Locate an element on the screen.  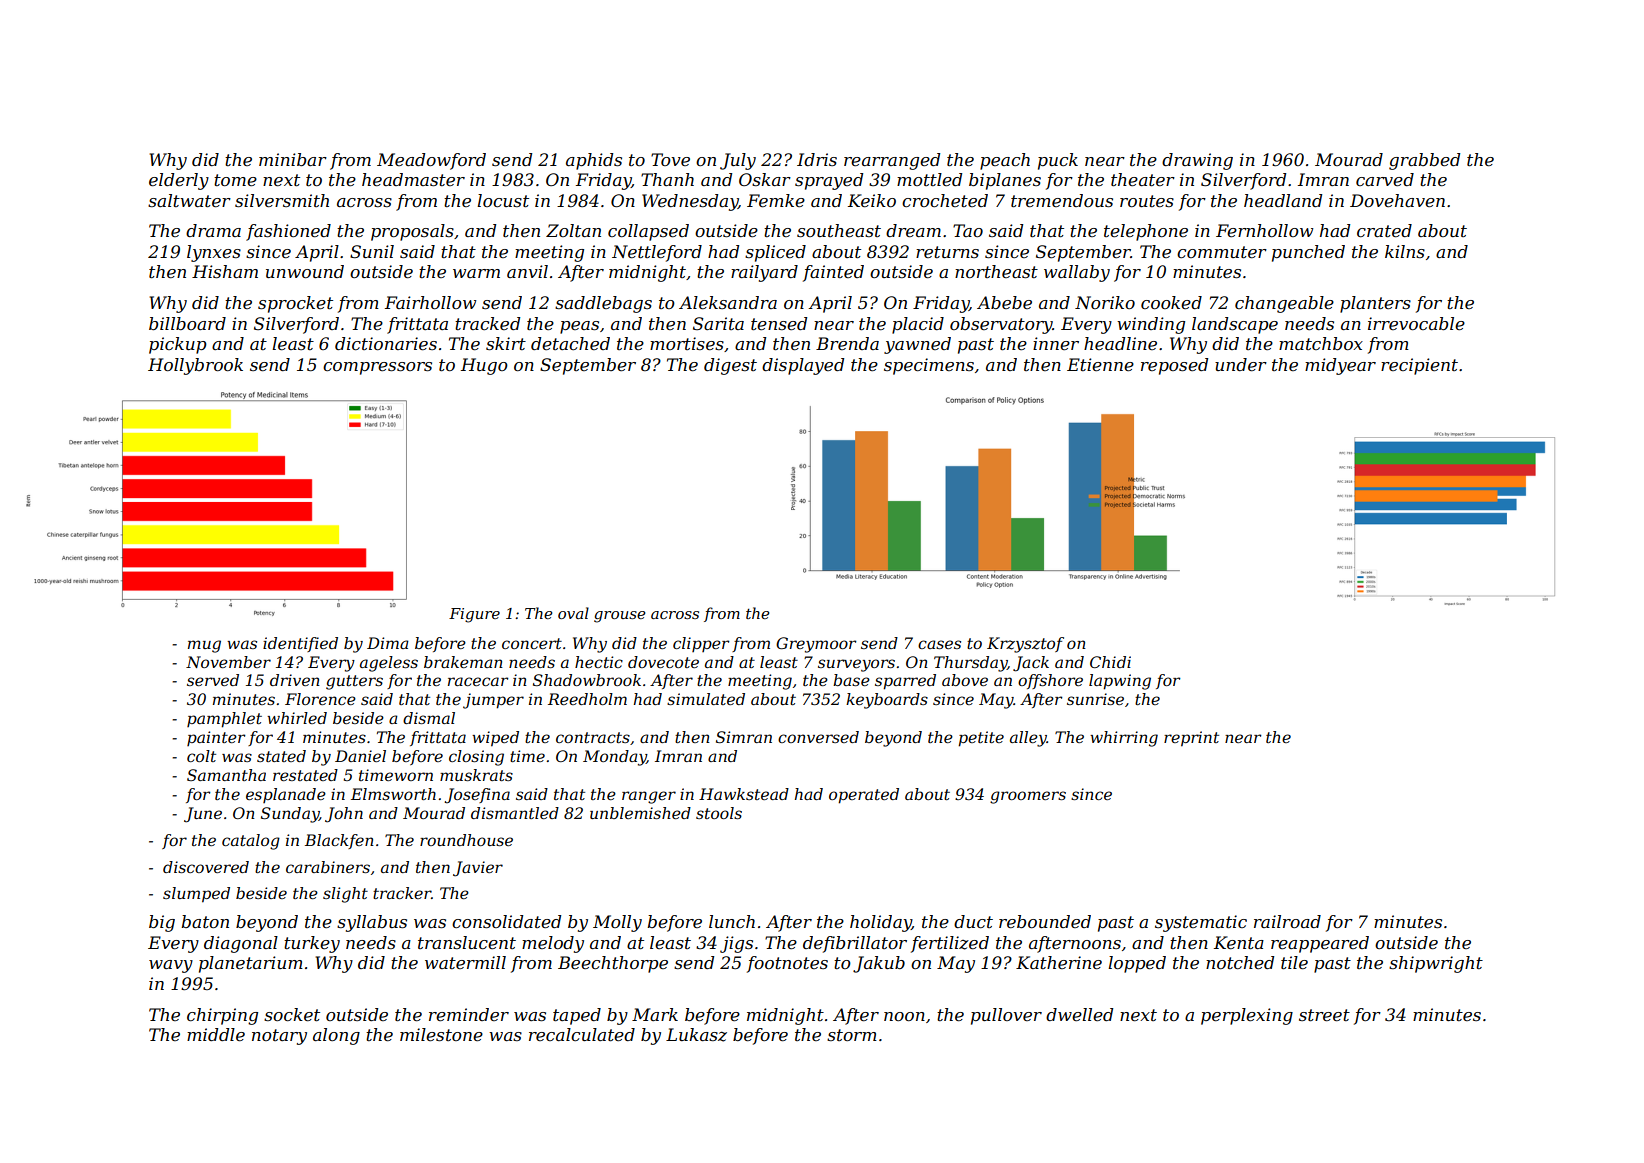
unblemished is located at coordinates (640, 813).
